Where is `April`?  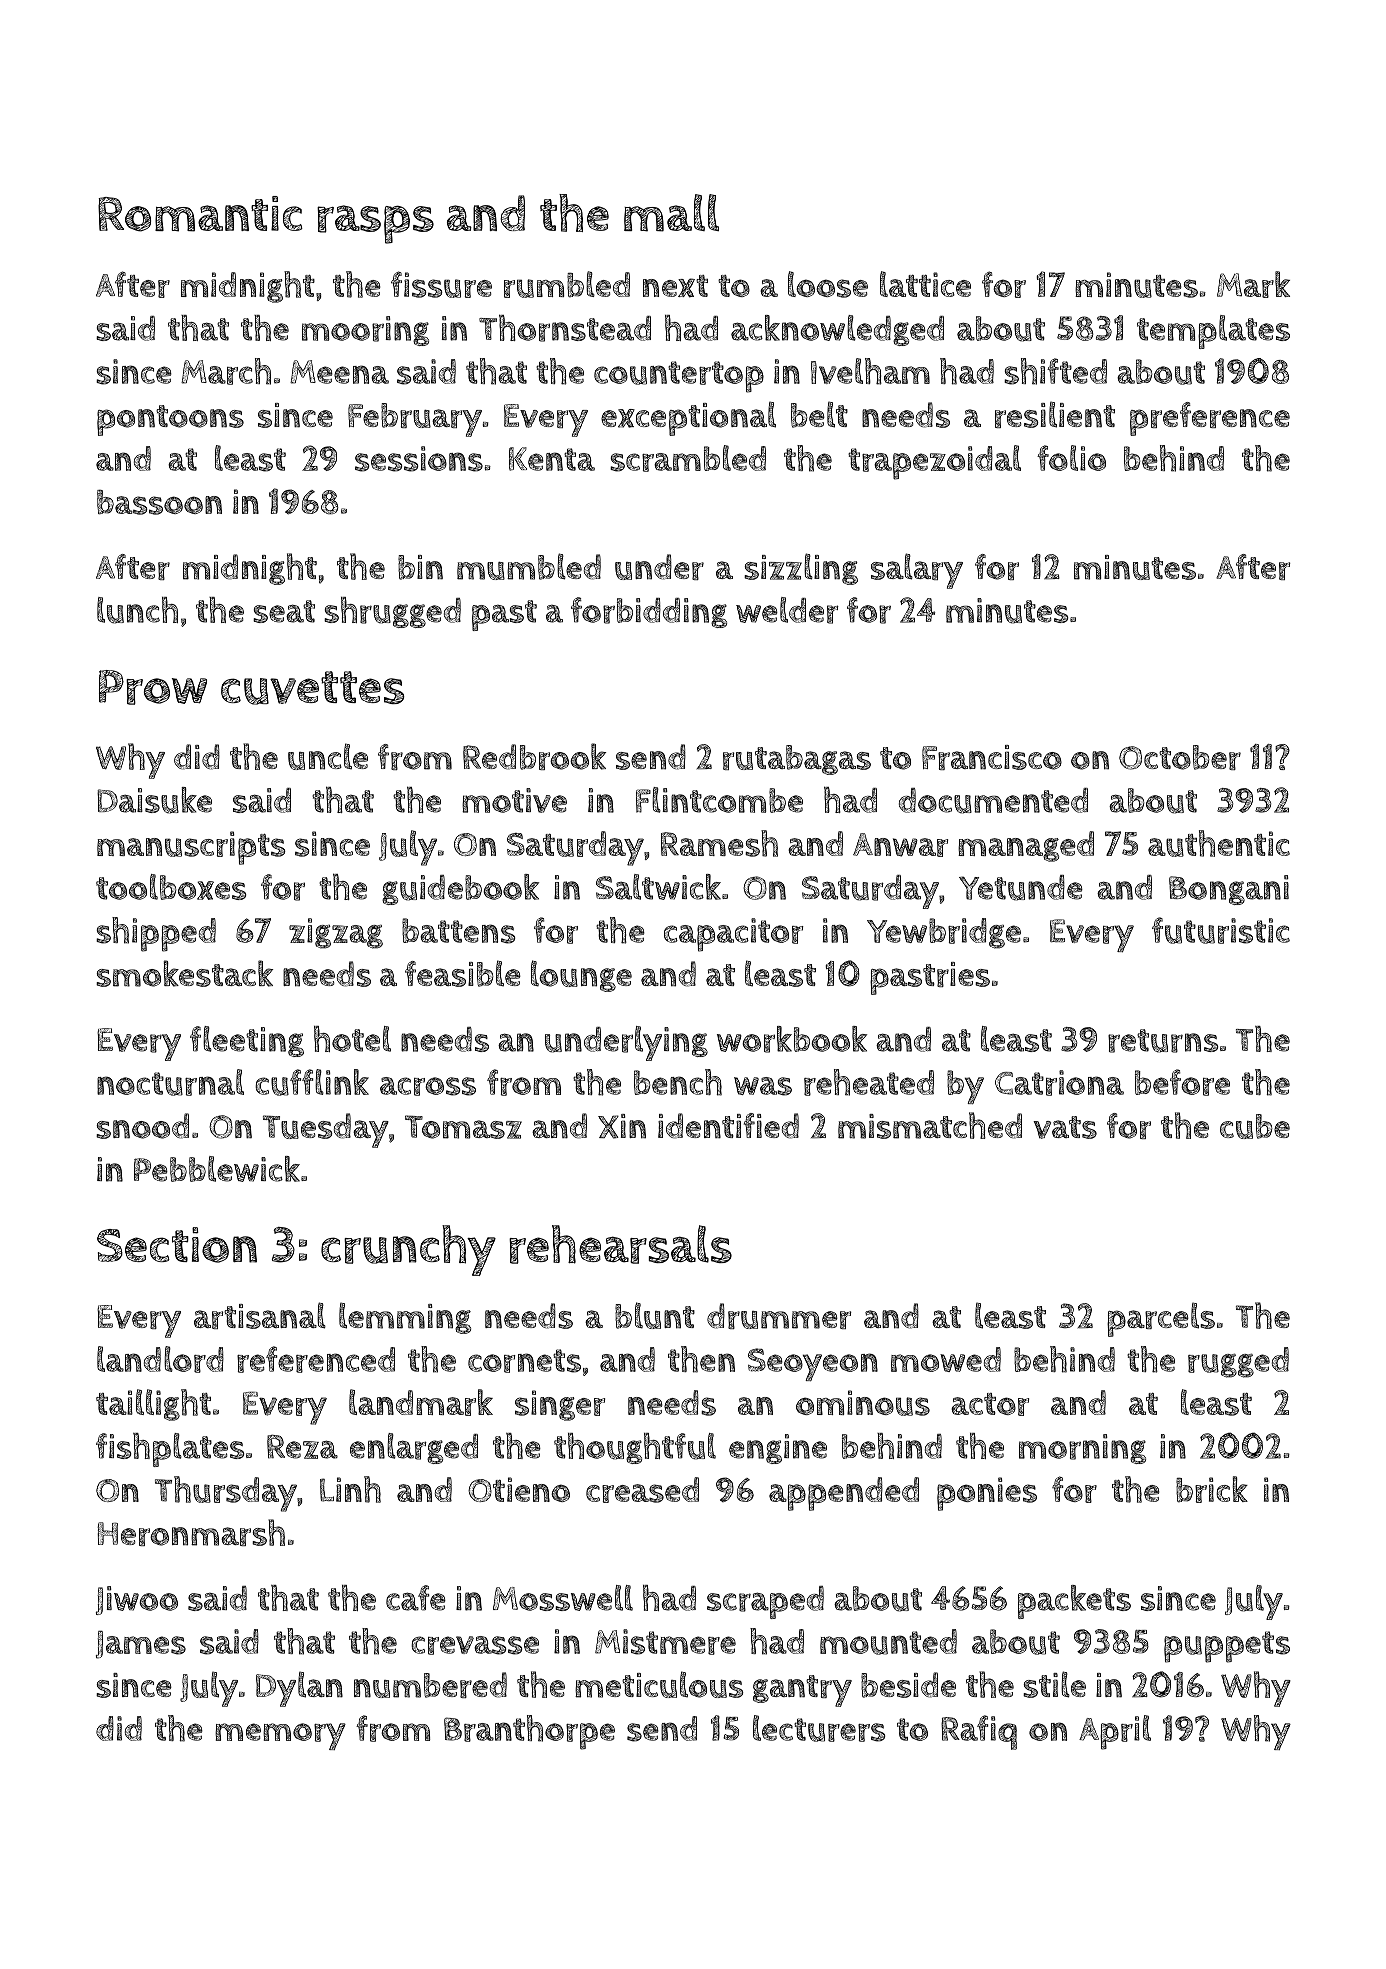
April is located at coordinates (1115, 1732).
